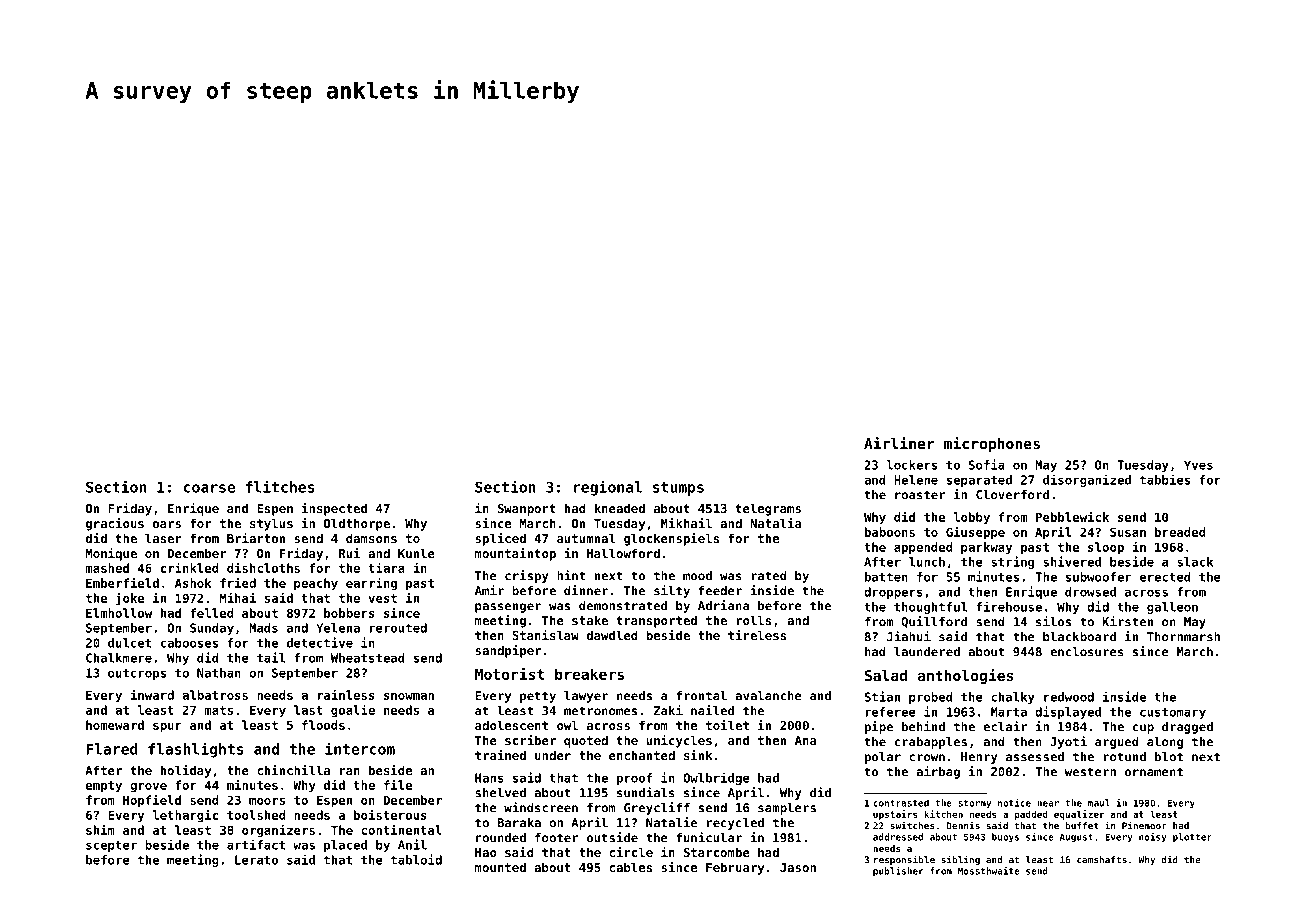 This document has width=1308, height=924. I want to click on western, so click(1090, 772).
